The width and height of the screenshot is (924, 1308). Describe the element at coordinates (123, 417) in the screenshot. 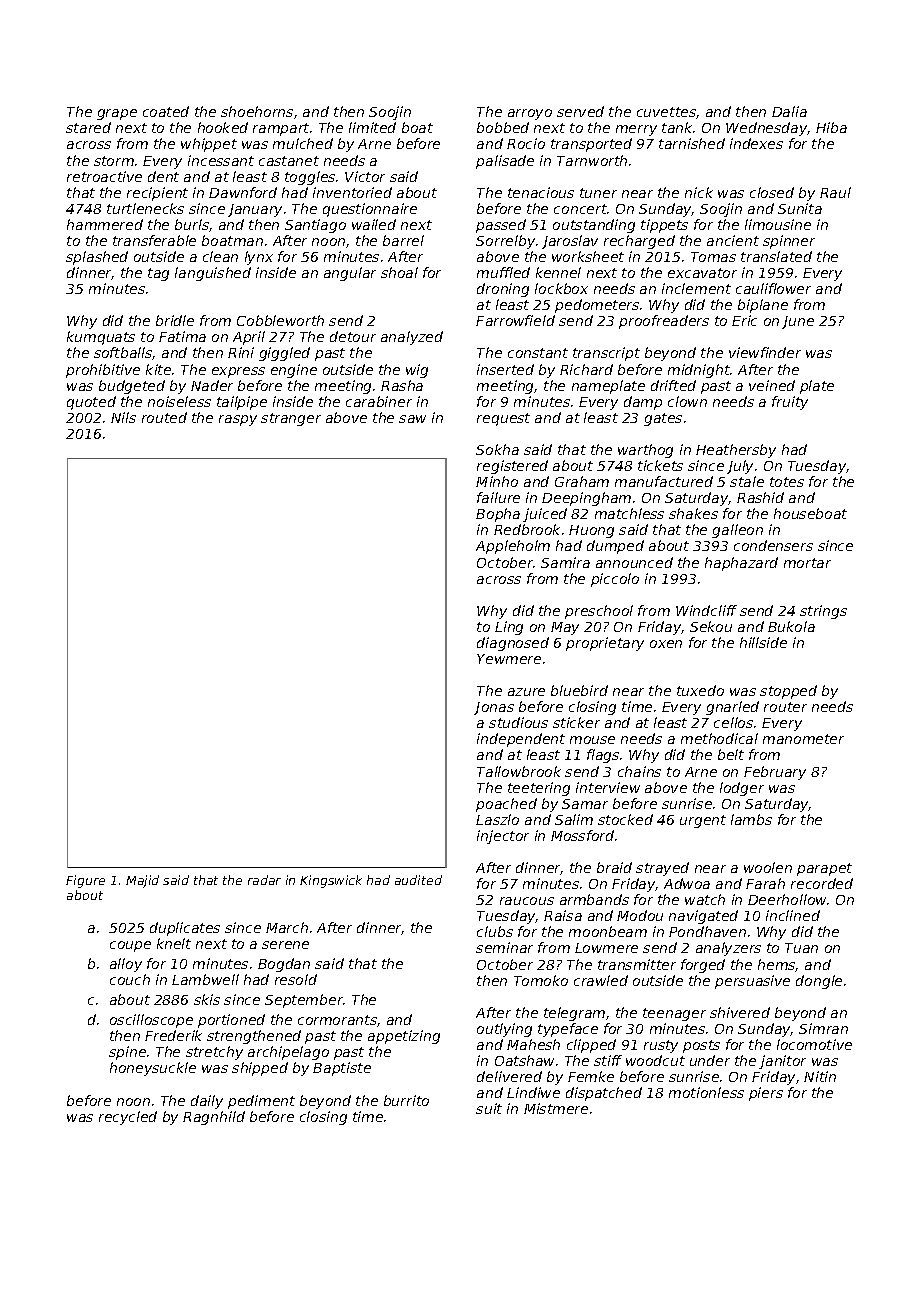

I see `Nils` at that location.
